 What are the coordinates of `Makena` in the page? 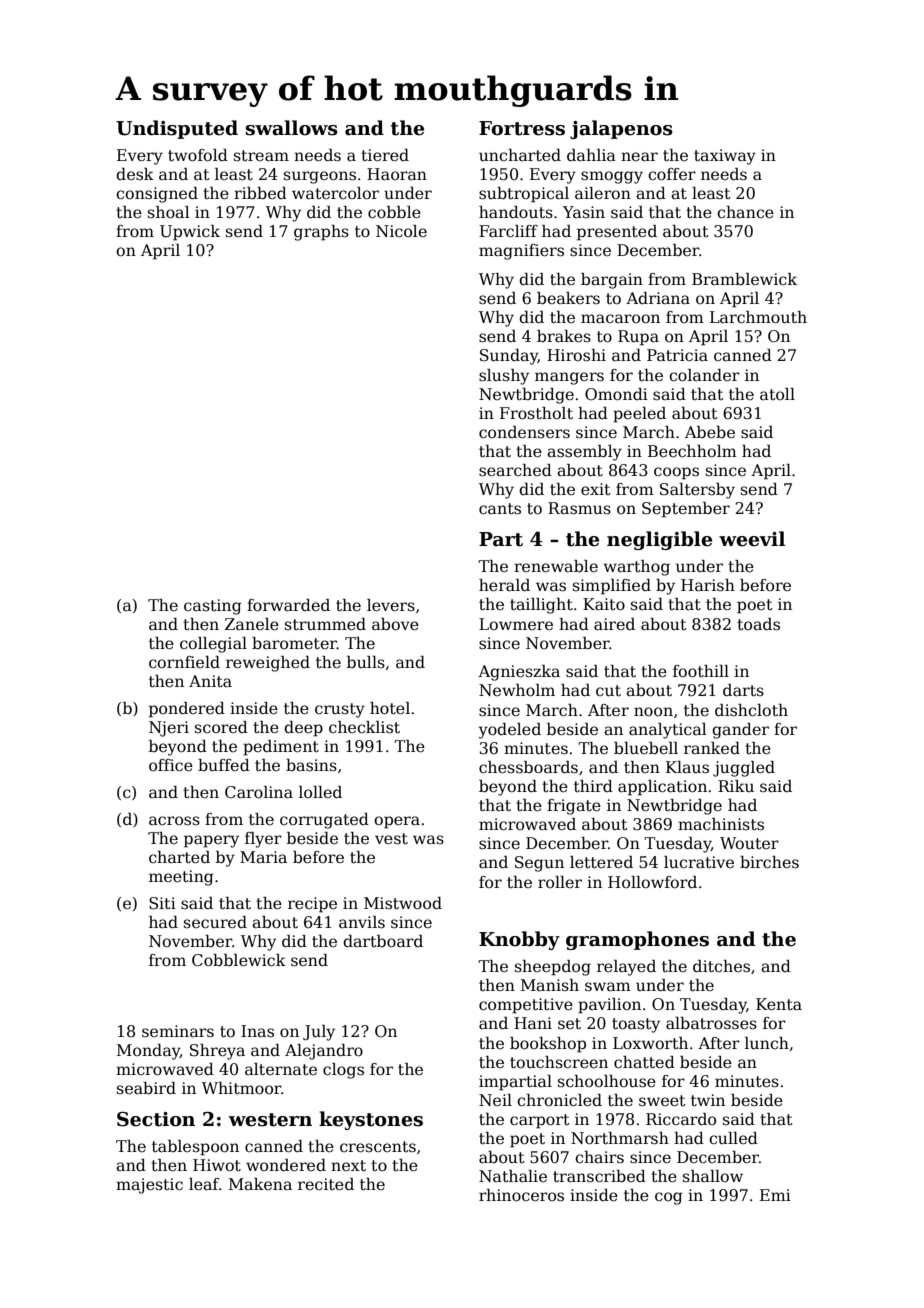 It's located at (260, 1184).
